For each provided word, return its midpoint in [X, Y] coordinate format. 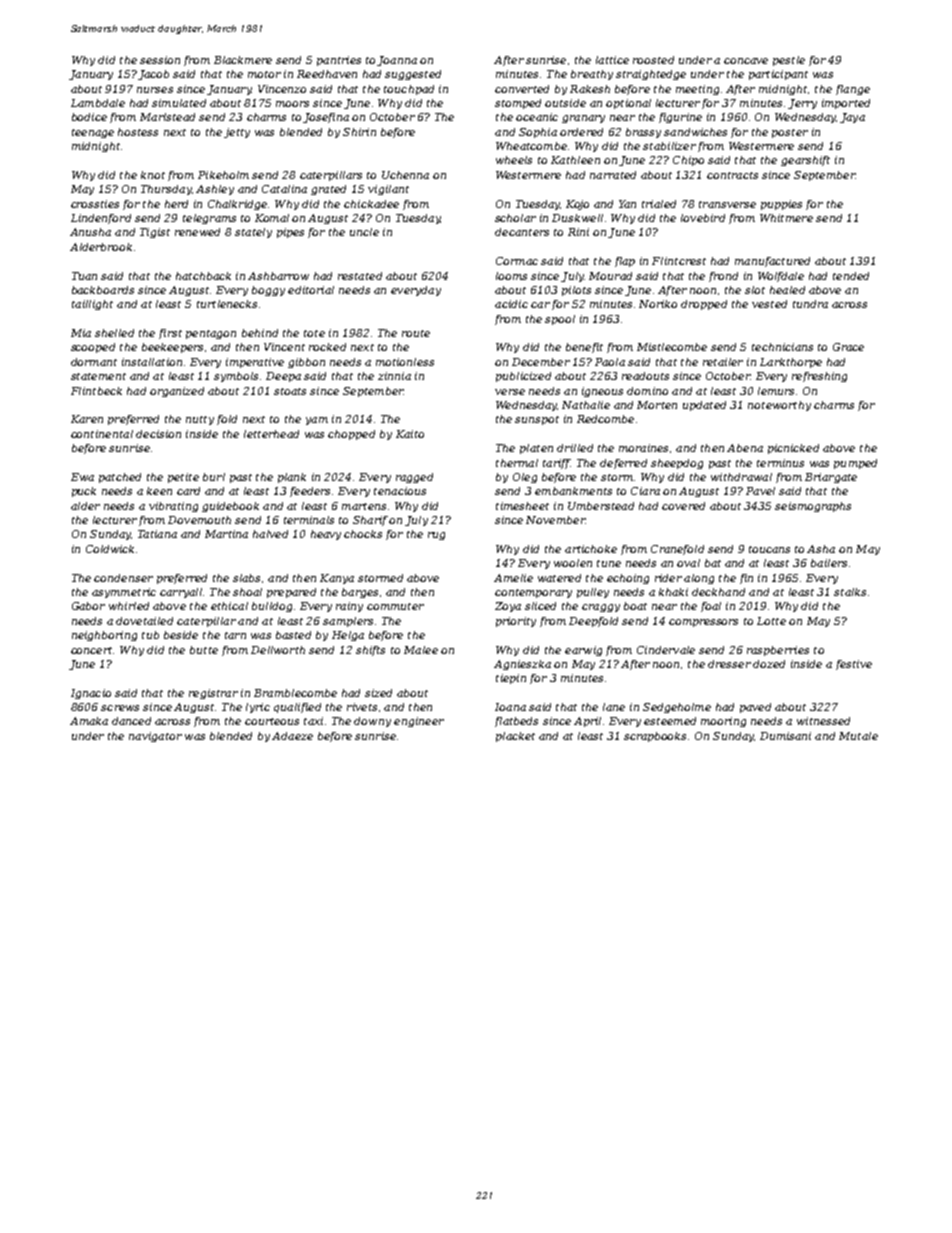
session [160, 60]
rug [436, 536]
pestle [789, 61]
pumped [855, 464]
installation [152, 362]
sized [378, 693]
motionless [405, 362]
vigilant [388, 190]
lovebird [703, 218]
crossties [95, 204]
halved [270, 534]
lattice [612, 60]
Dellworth [278, 650]
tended [851, 276]
